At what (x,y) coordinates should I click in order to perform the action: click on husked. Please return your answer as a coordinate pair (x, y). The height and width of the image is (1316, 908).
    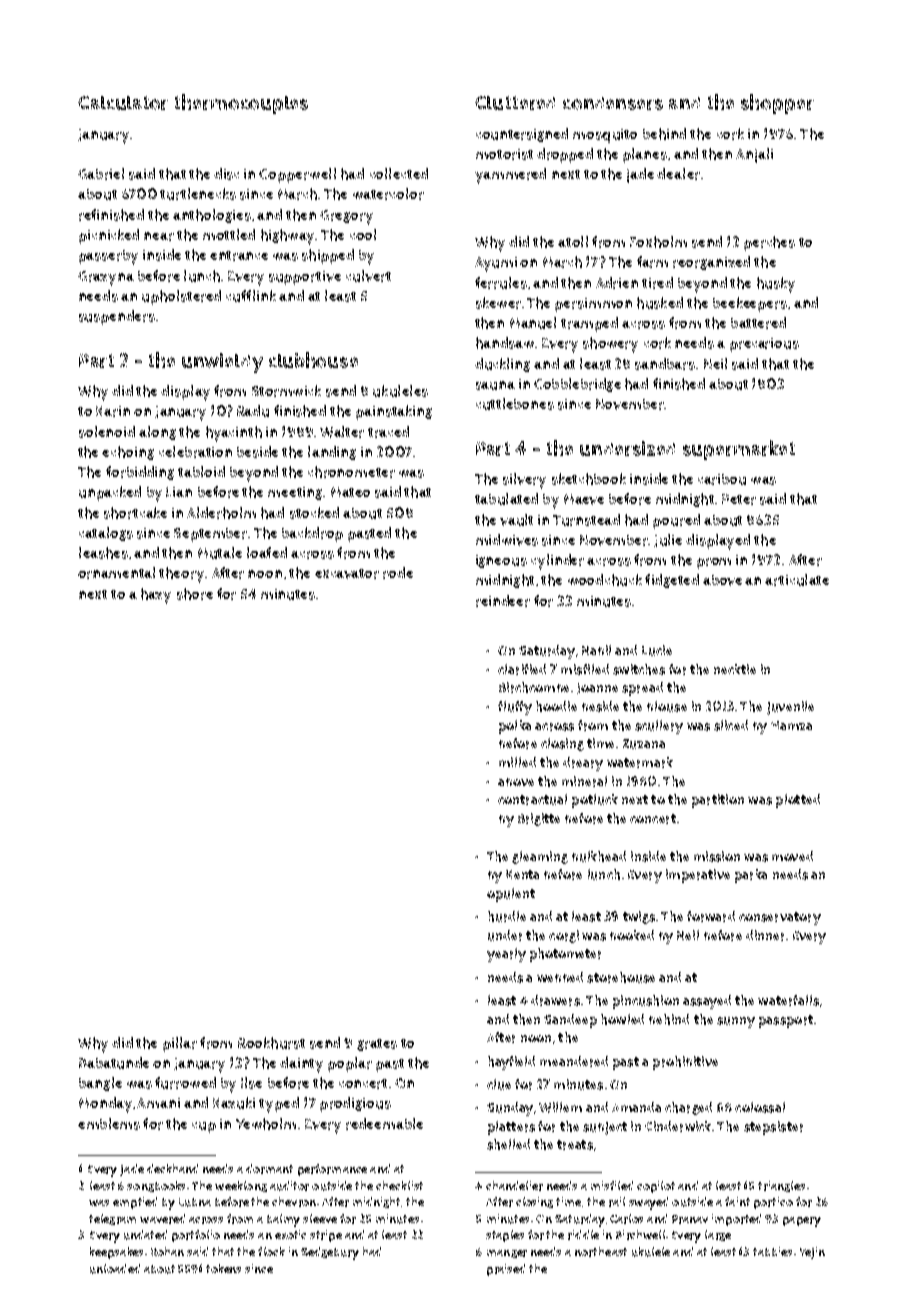
    Looking at the image, I should click on (660, 303).
